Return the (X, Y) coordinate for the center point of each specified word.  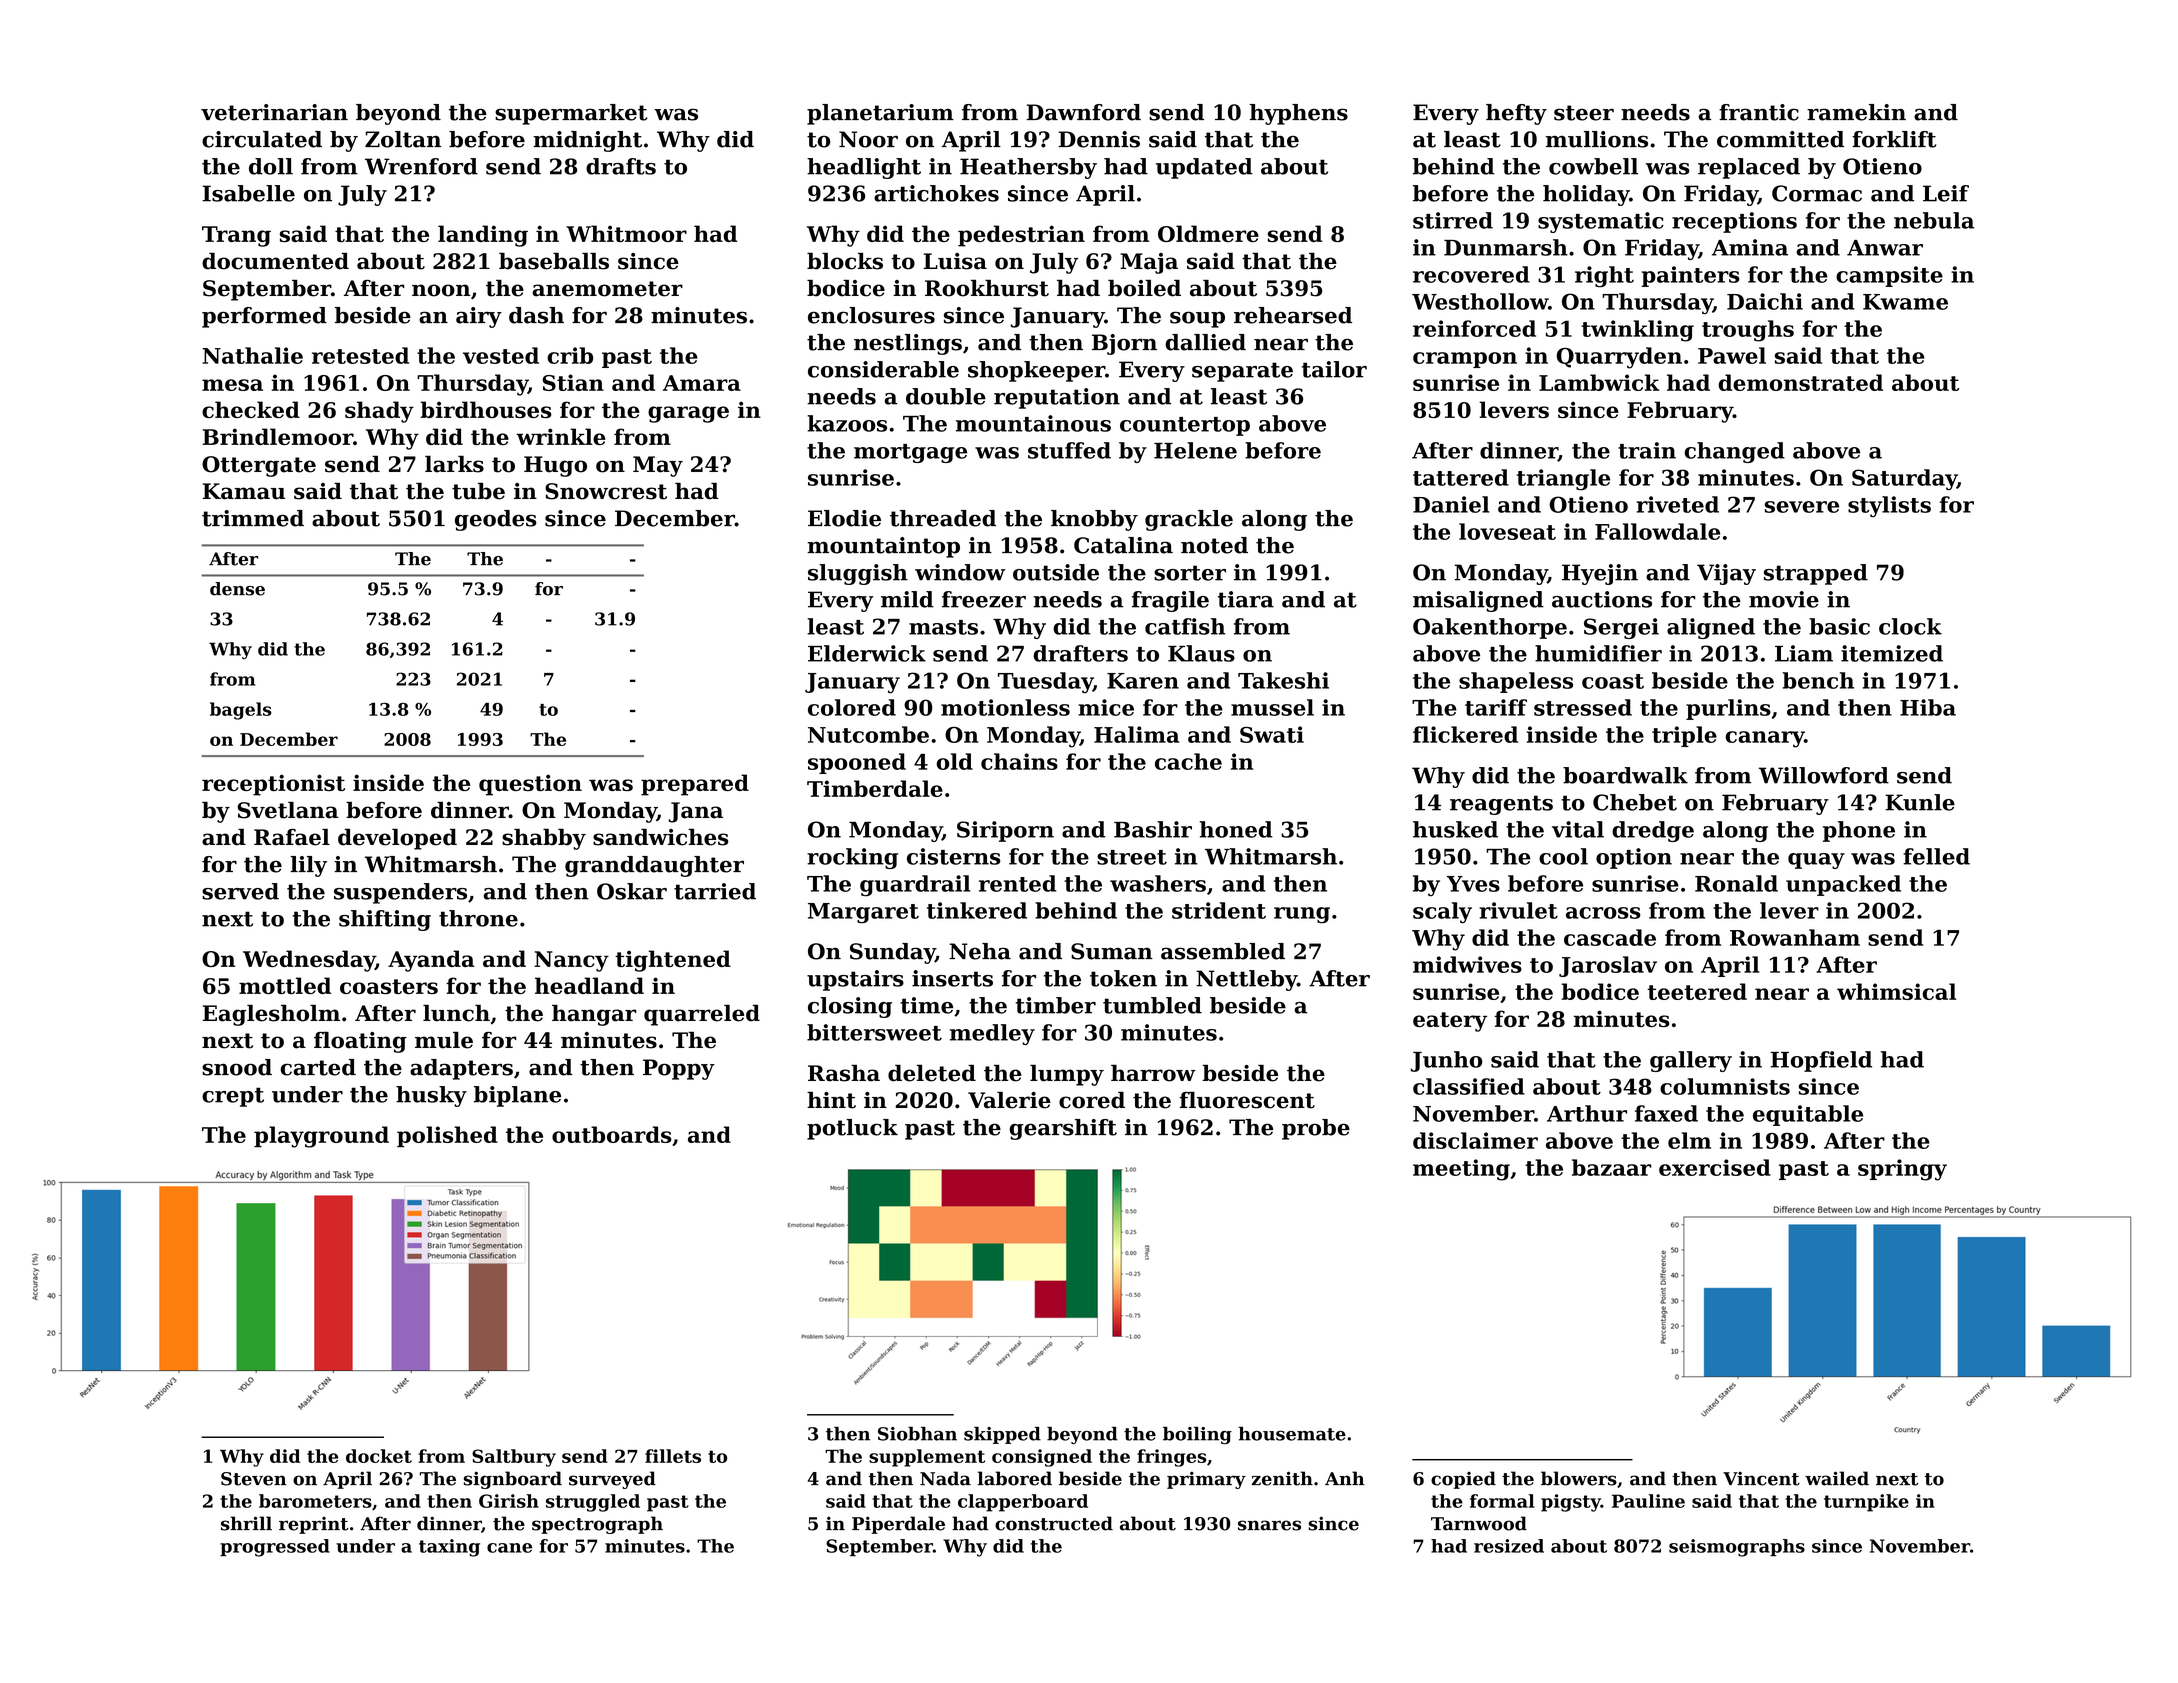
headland (589, 985)
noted (1214, 545)
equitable (1808, 1115)
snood (237, 1067)
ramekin (1856, 112)
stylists (1889, 506)
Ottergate (259, 466)
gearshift (1063, 1129)
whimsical (1896, 991)
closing (850, 1007)
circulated (262, 139)
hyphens (1299, 114)
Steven (254, 1479)
